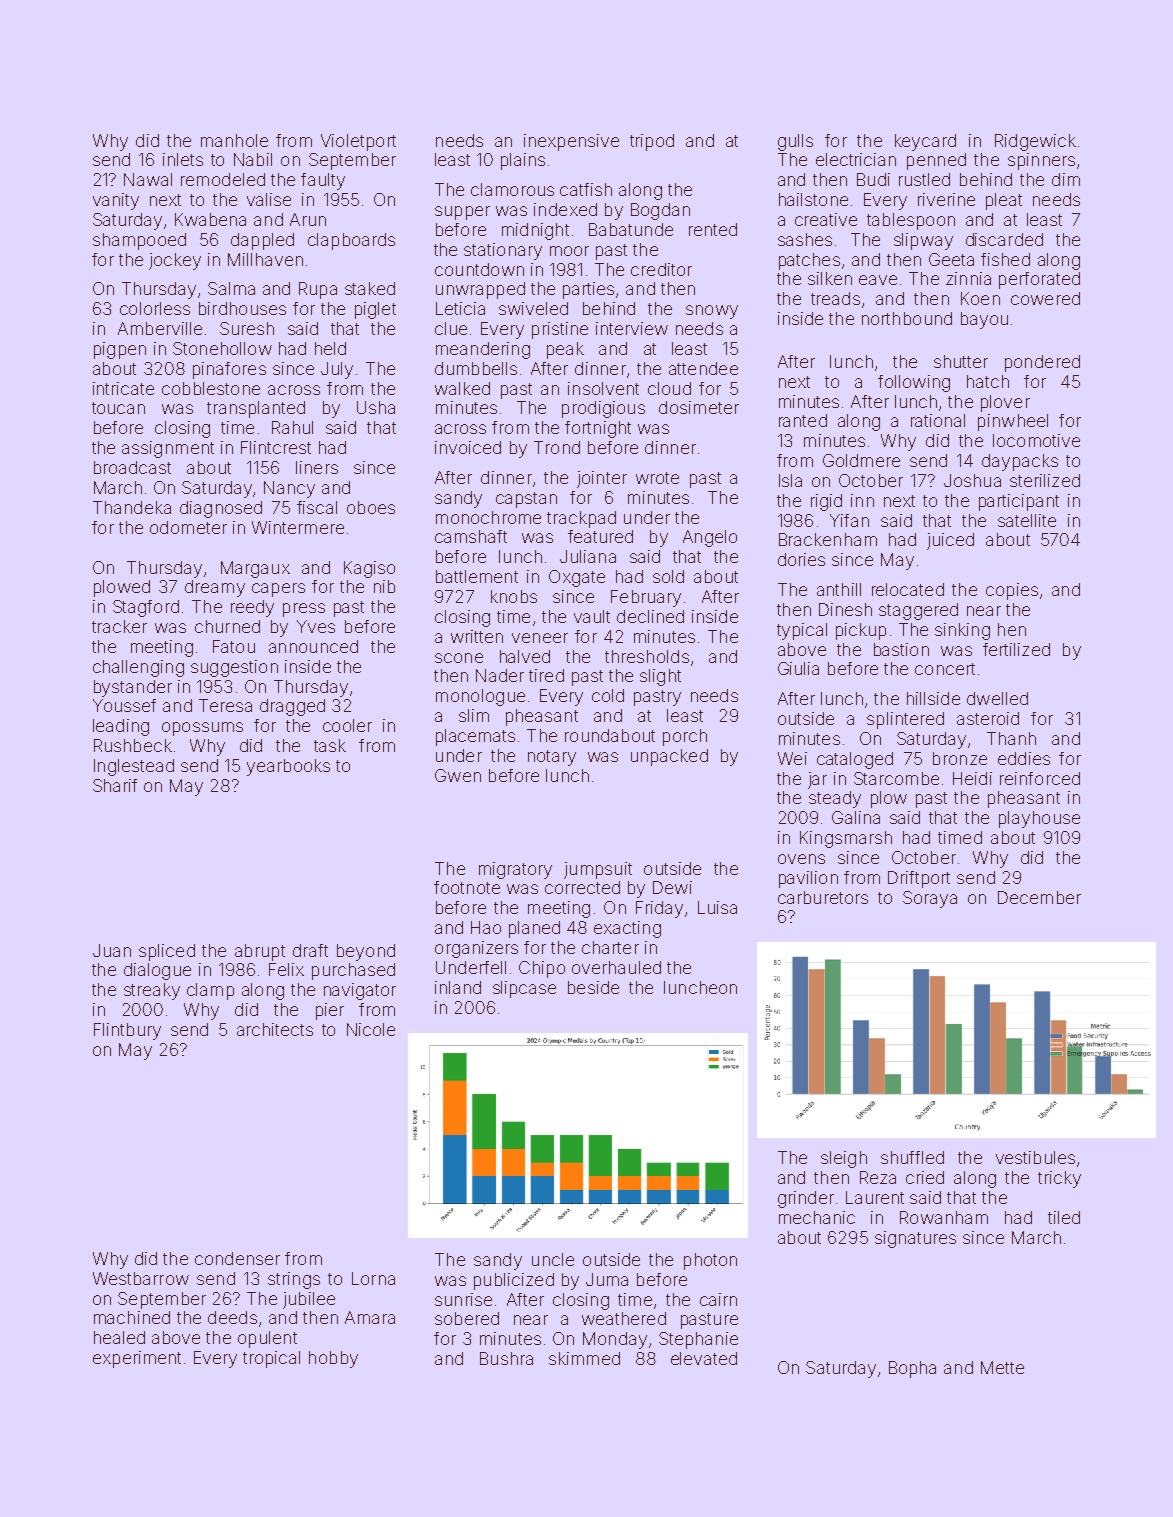 This page has height=1517, width=1173. What do you see at coordinates (275, 1029) in the page?
I see `architects` at bounding box center [275, 1029].
